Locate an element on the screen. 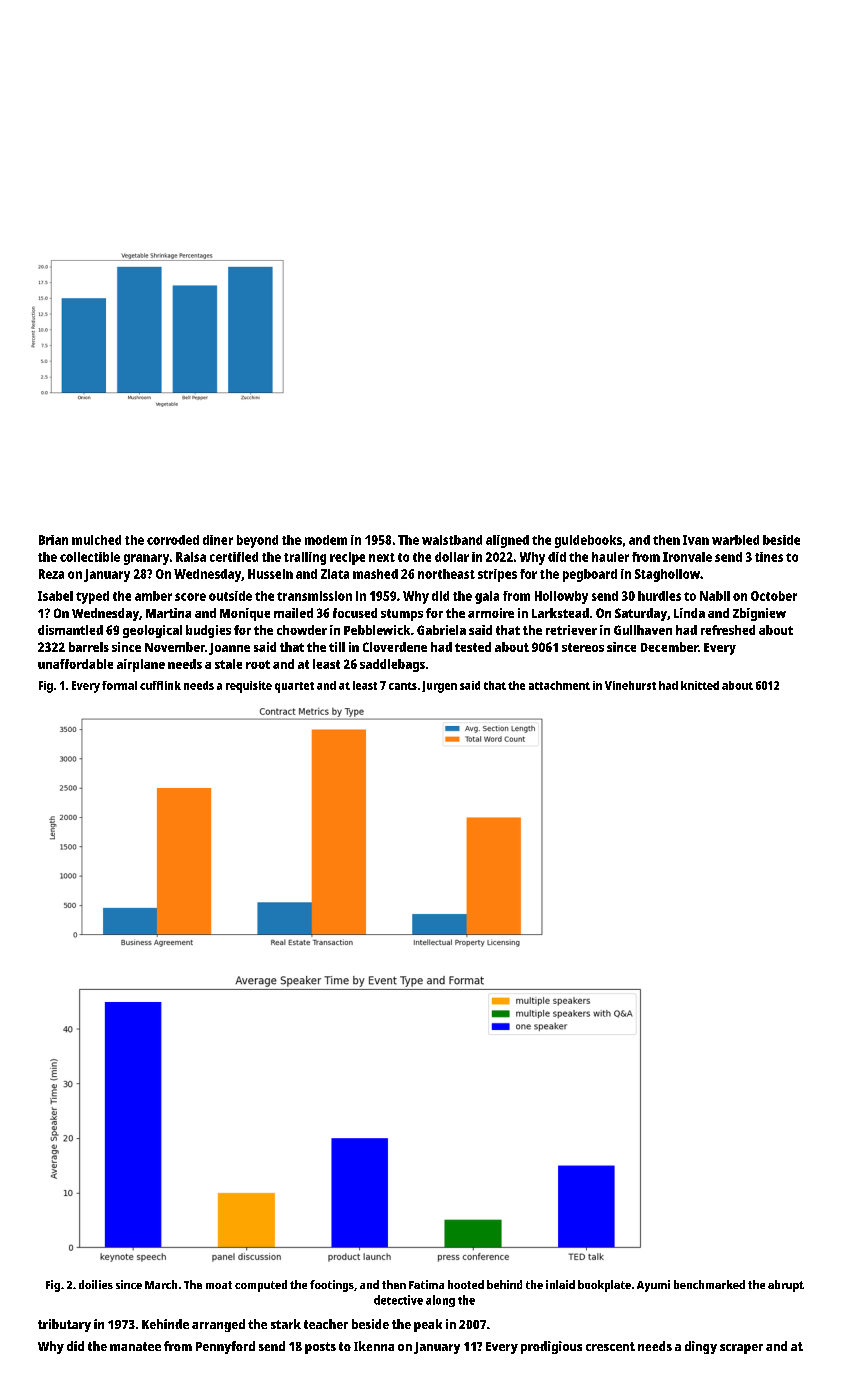 This screenshot has height=1400, width=849. Ikenna is located at coordinates (374, 1346).
